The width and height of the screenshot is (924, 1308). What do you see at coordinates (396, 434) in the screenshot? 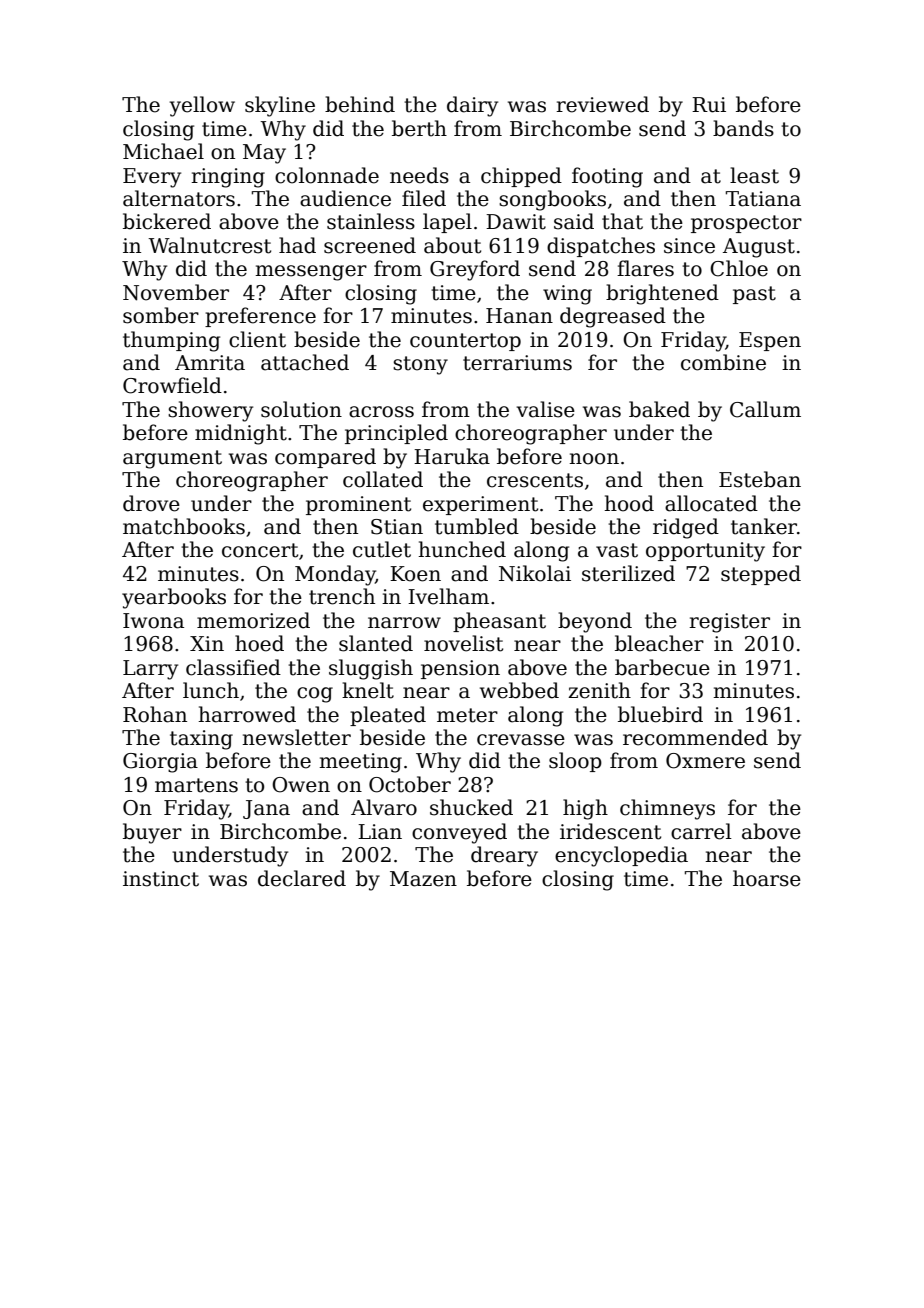
I see `principled` at bounding box center [396, 434].
